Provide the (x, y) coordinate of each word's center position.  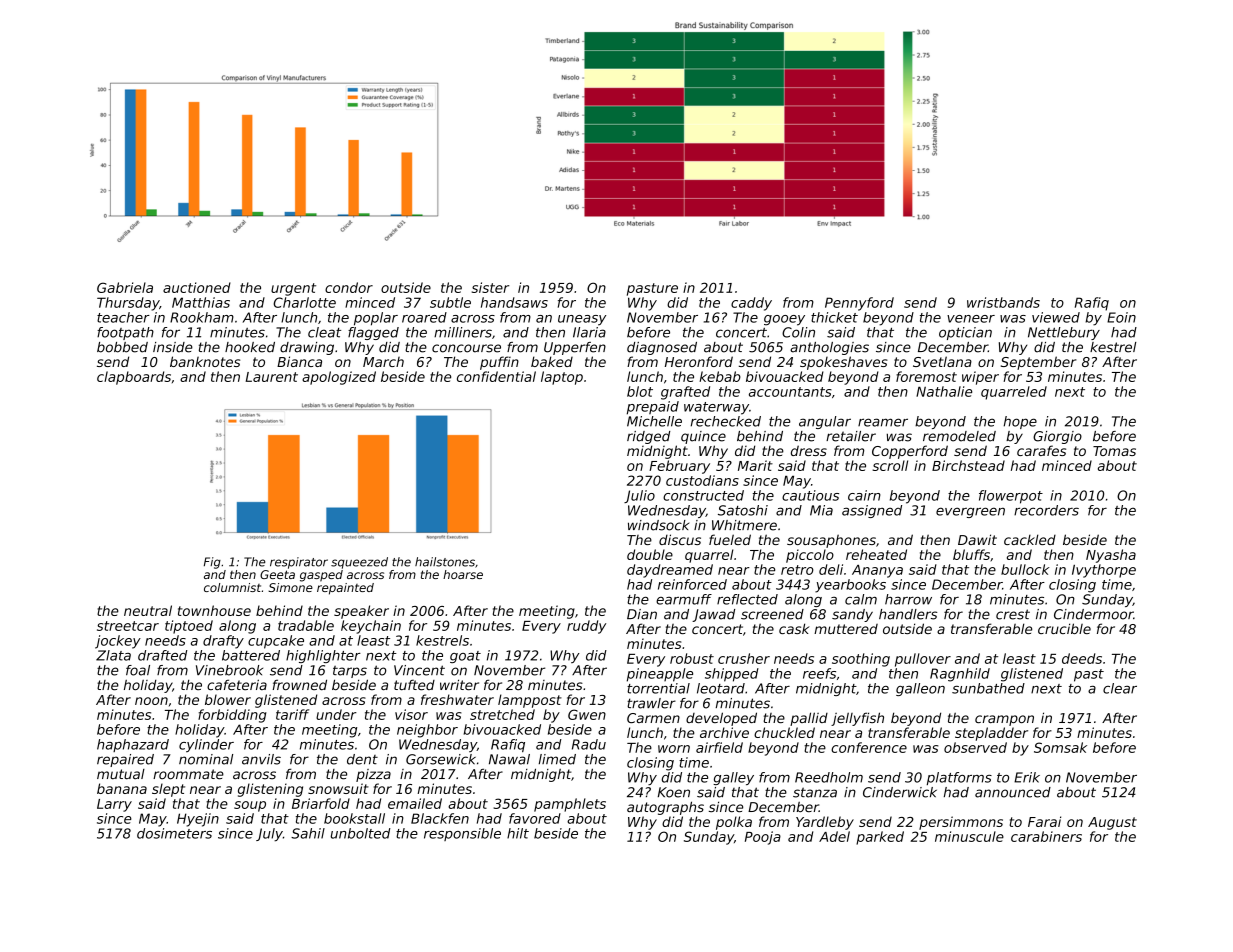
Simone (290, 587)
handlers (908, 614)
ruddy (586, 627)
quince (703, 437)
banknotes (205, 361)
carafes (1041, 450)
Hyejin (198, 820)
